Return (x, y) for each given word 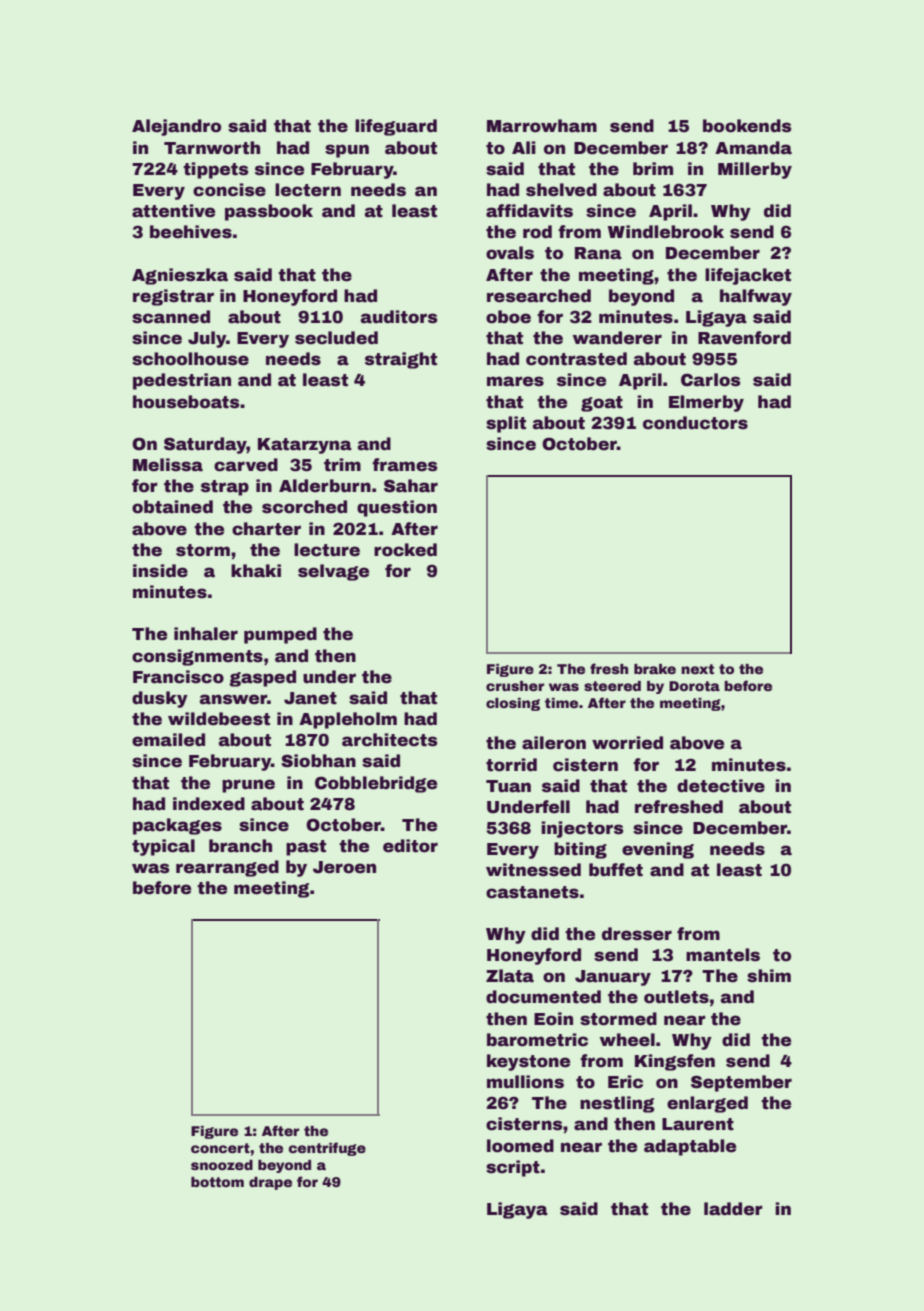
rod (537, 232)
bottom (217, 1182)
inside (160, 571)
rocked (405, 550)
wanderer (617, 338)
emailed (168, 740)
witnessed (533, 870)
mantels (723, 955)
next (697, 669)
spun (347, 151)
